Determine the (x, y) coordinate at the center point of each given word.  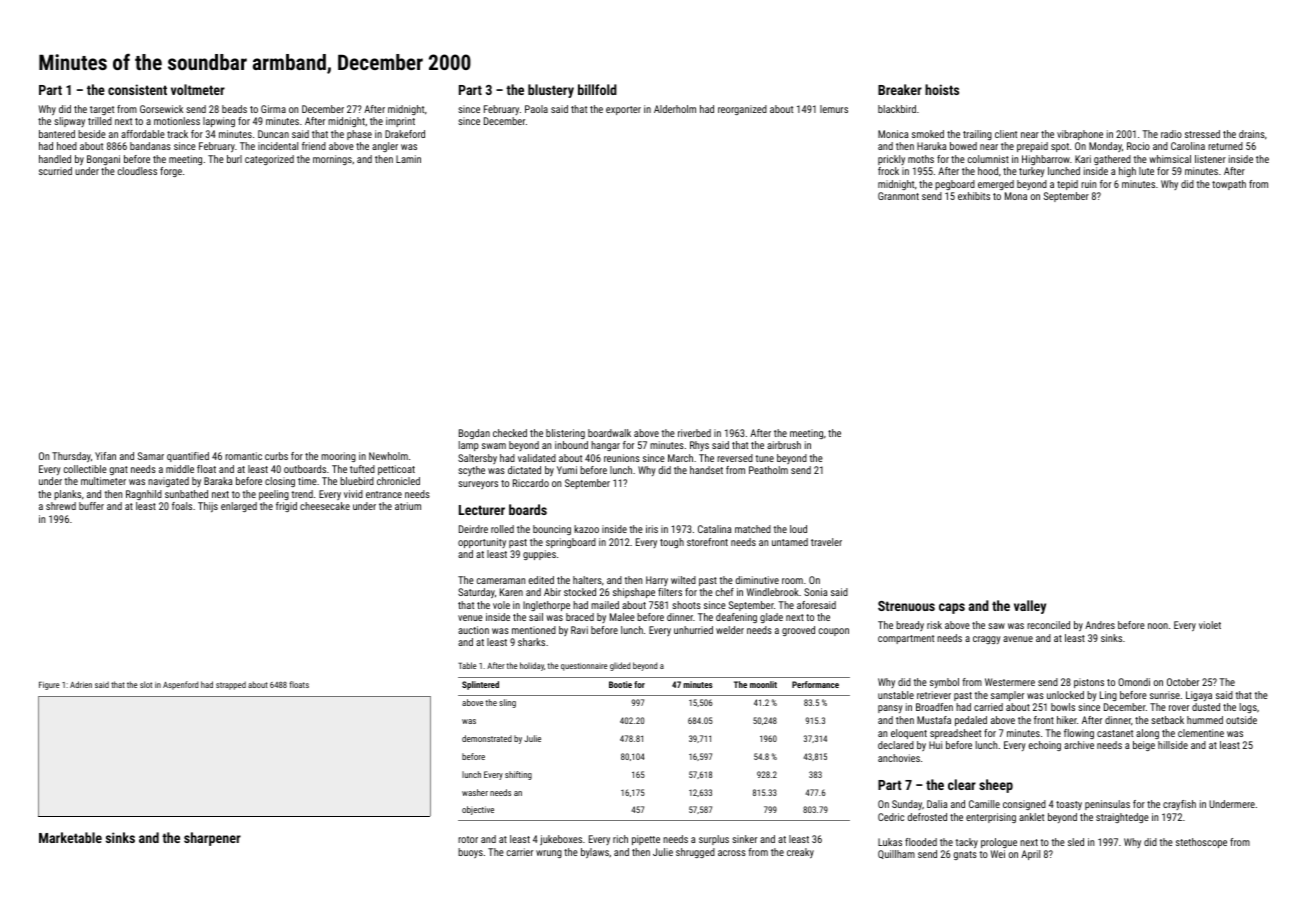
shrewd (61, 506)
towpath (1229, 185)
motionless (177, 121)
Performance (815, 684)
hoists (942, 89)
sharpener (212, 839)
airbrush (784, 445)
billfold (597, 89)
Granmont (898, 196)
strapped (231, 685)
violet (1210, 625)
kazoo (586, 529)
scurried (55, 171)
